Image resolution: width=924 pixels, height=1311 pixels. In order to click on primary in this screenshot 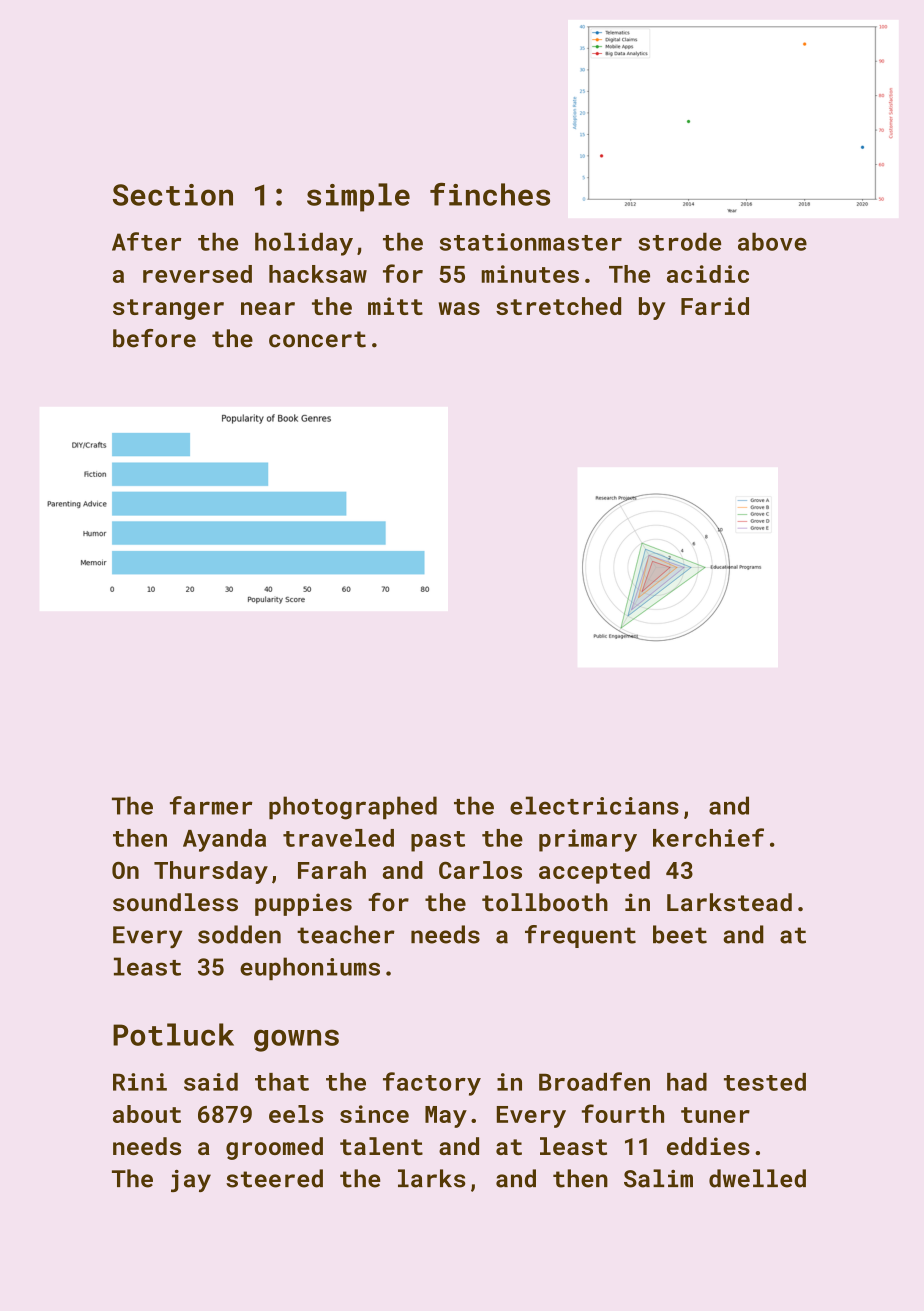, I will do `click(588, 840)`.
